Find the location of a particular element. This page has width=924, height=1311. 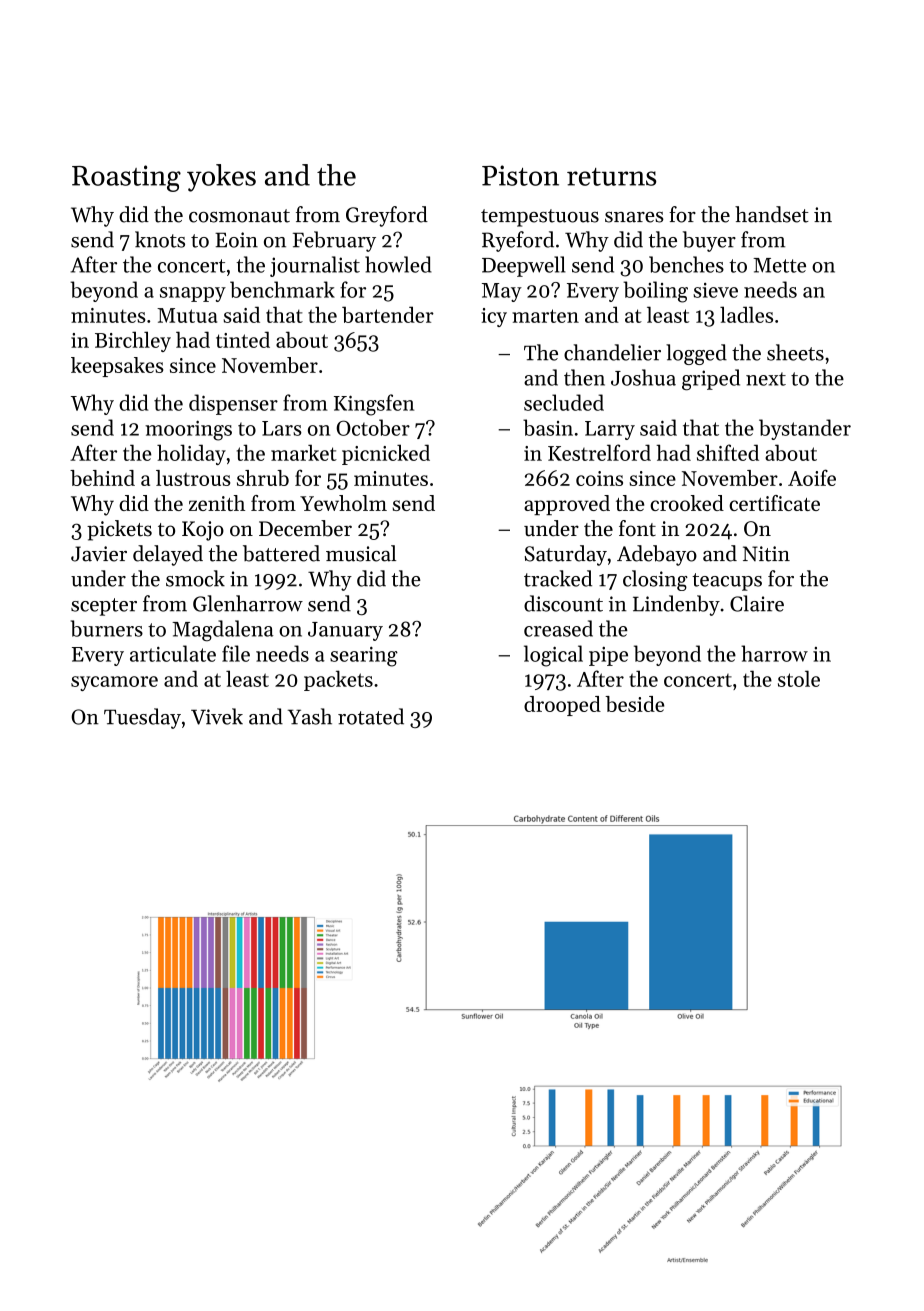

cosmonaut is located at coordinates (239, 216).
